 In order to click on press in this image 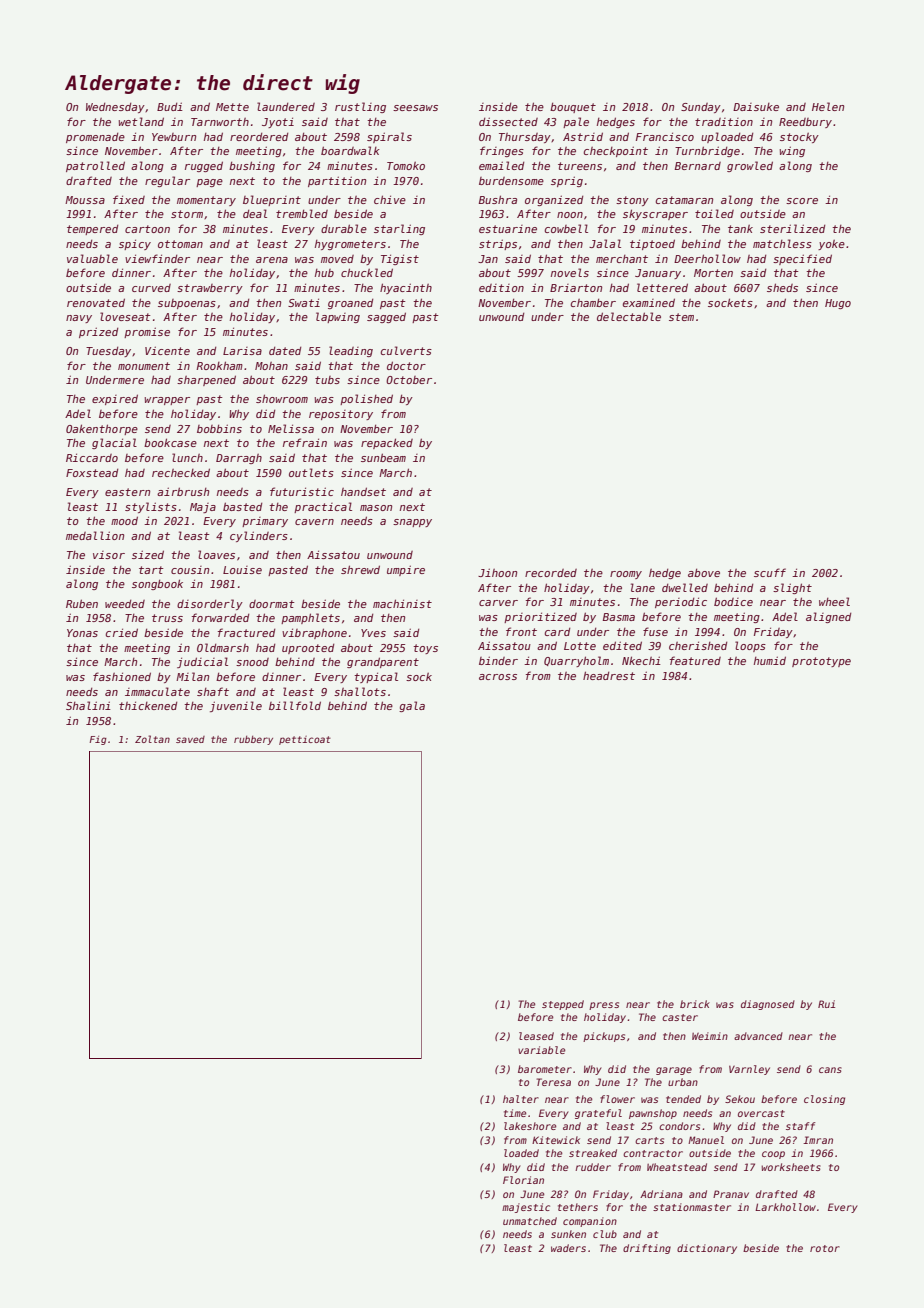, I will do `click(604, 1006)`.
